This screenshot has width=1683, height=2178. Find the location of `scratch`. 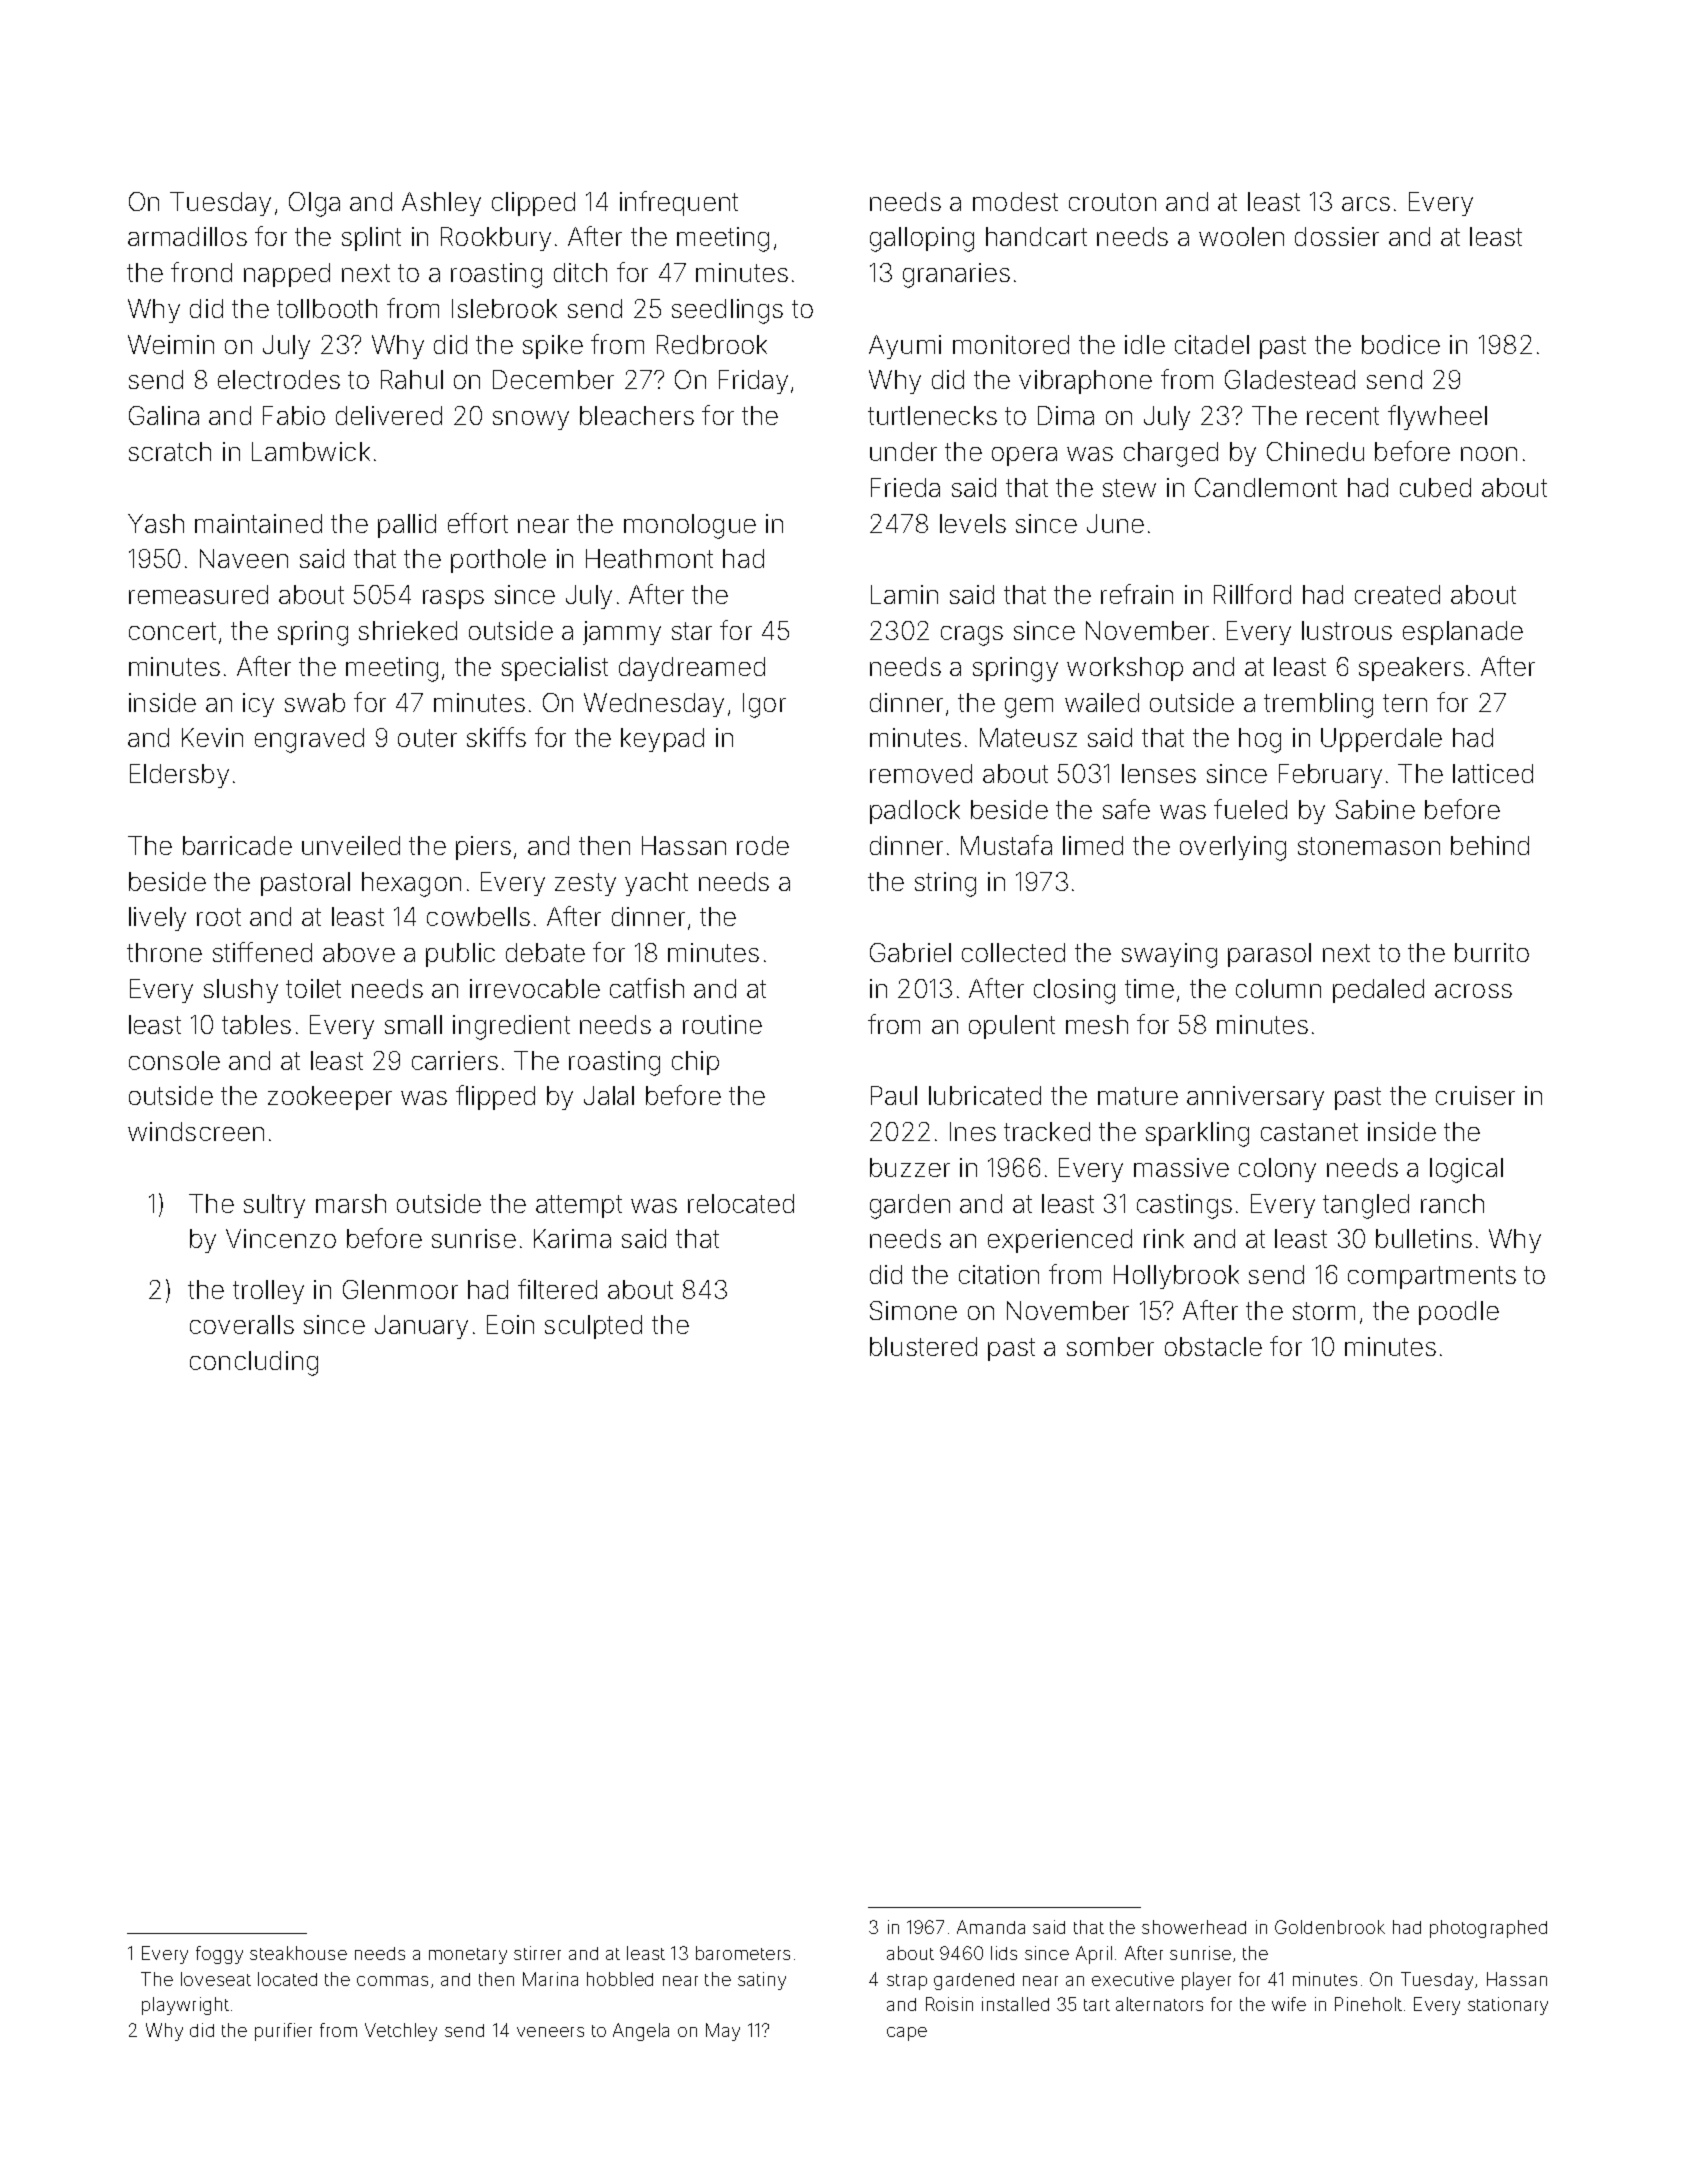

scratch is located at coordinates (170, 451).
